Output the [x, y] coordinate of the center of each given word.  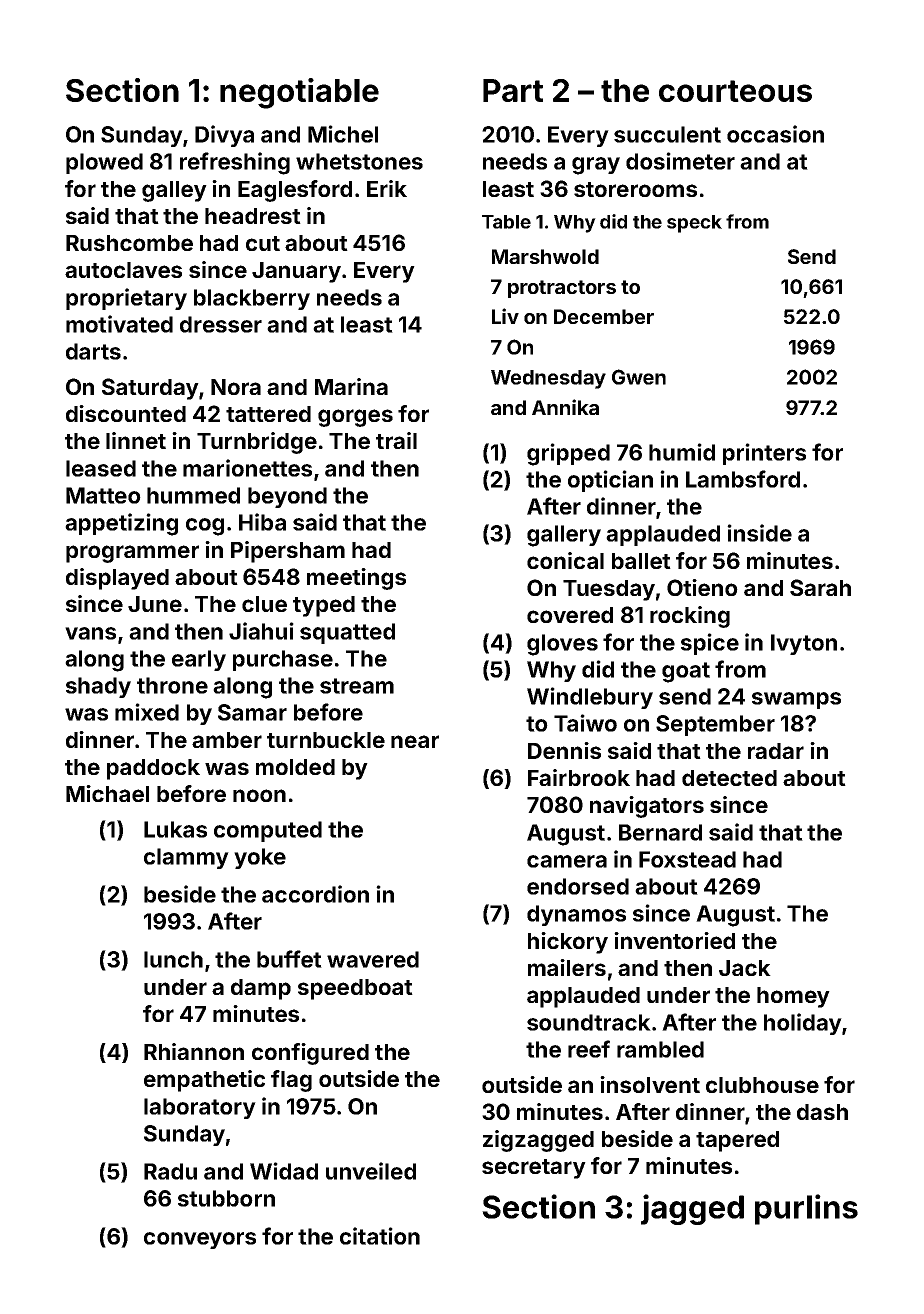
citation [380, 1236]
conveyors [200, 1240]
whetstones [359, 161]
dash [822, 1112]
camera [567, 861]
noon [259, 795]
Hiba [262, 522]
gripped [568, 454]
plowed [104, 163]
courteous [735, 91]
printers [764, 454]
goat [686, 672]
